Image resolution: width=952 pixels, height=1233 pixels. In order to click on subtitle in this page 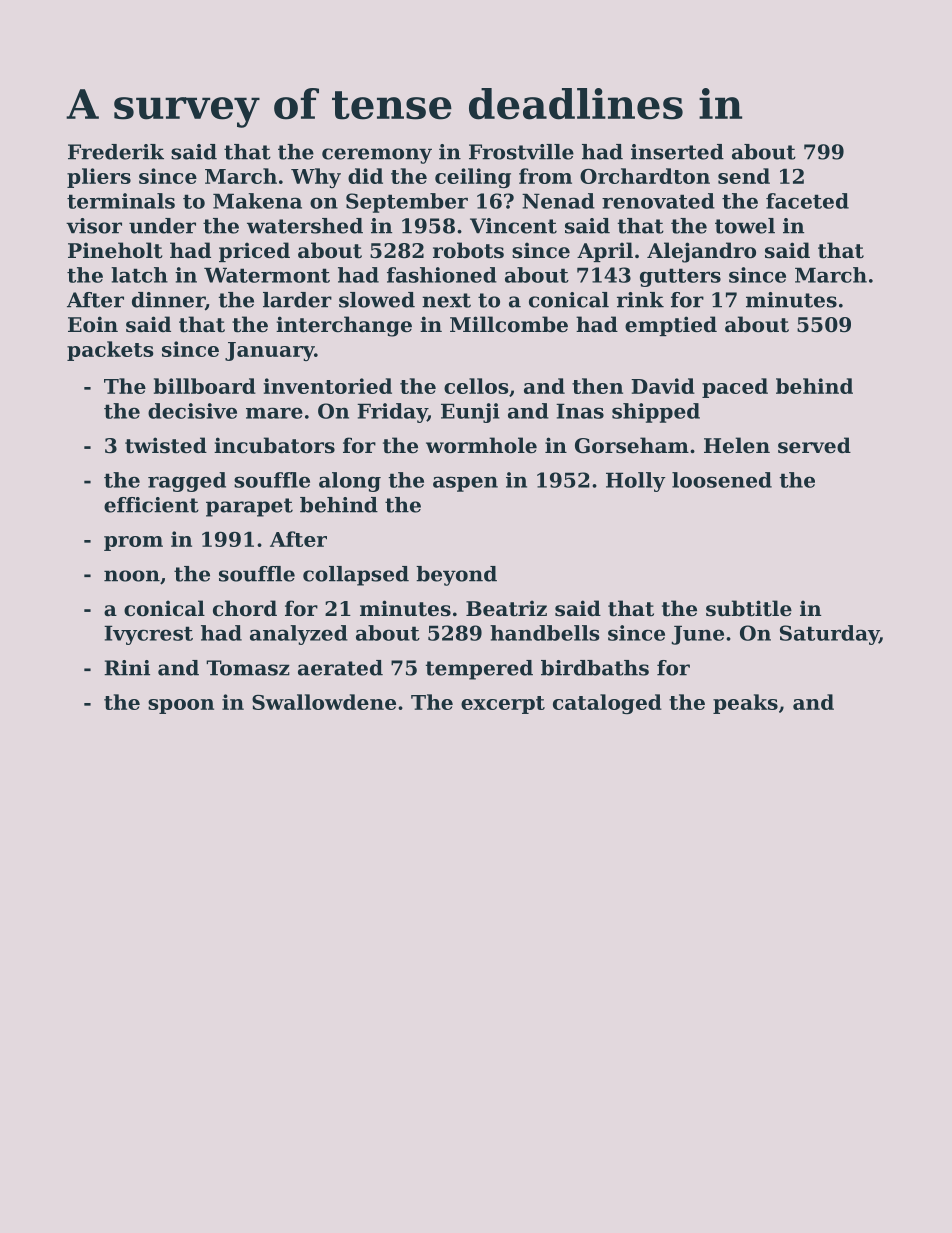, I will do `click(749, 608)`.
